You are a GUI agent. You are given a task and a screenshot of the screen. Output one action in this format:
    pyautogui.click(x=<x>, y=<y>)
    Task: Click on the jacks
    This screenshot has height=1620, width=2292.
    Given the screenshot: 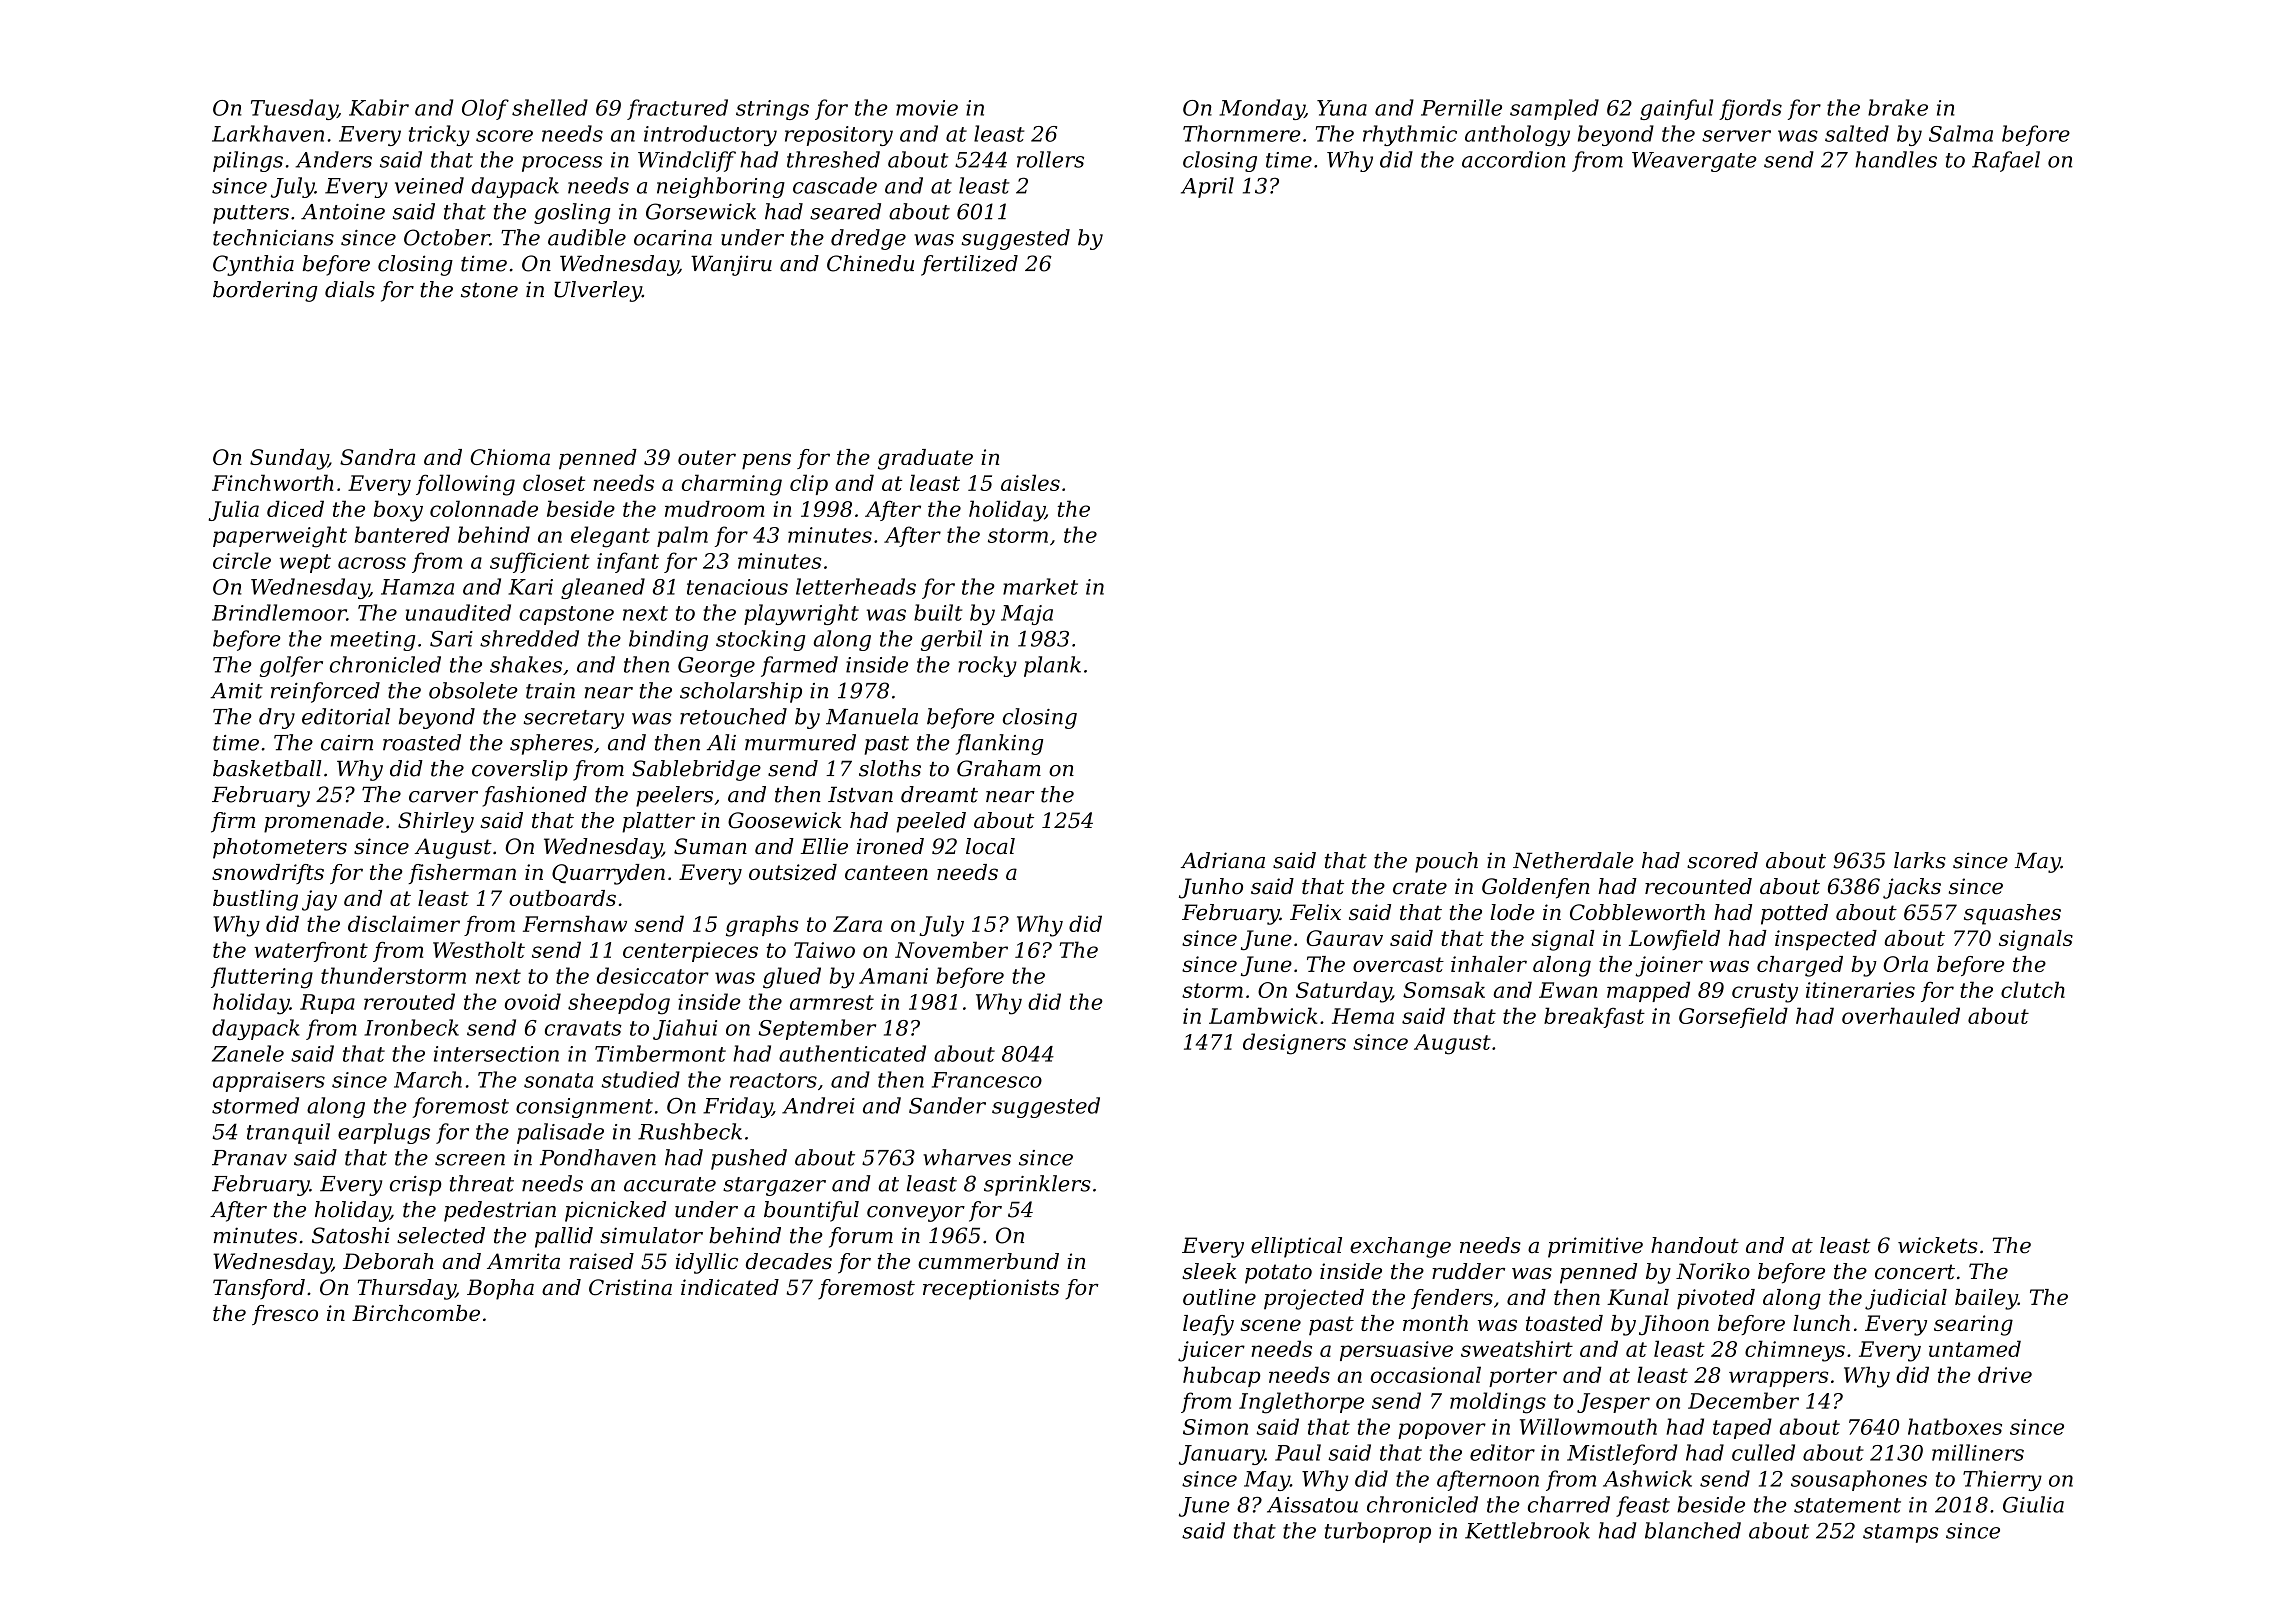 What is the action you would take?
    pyautogui.click(x=1912, y=888)
